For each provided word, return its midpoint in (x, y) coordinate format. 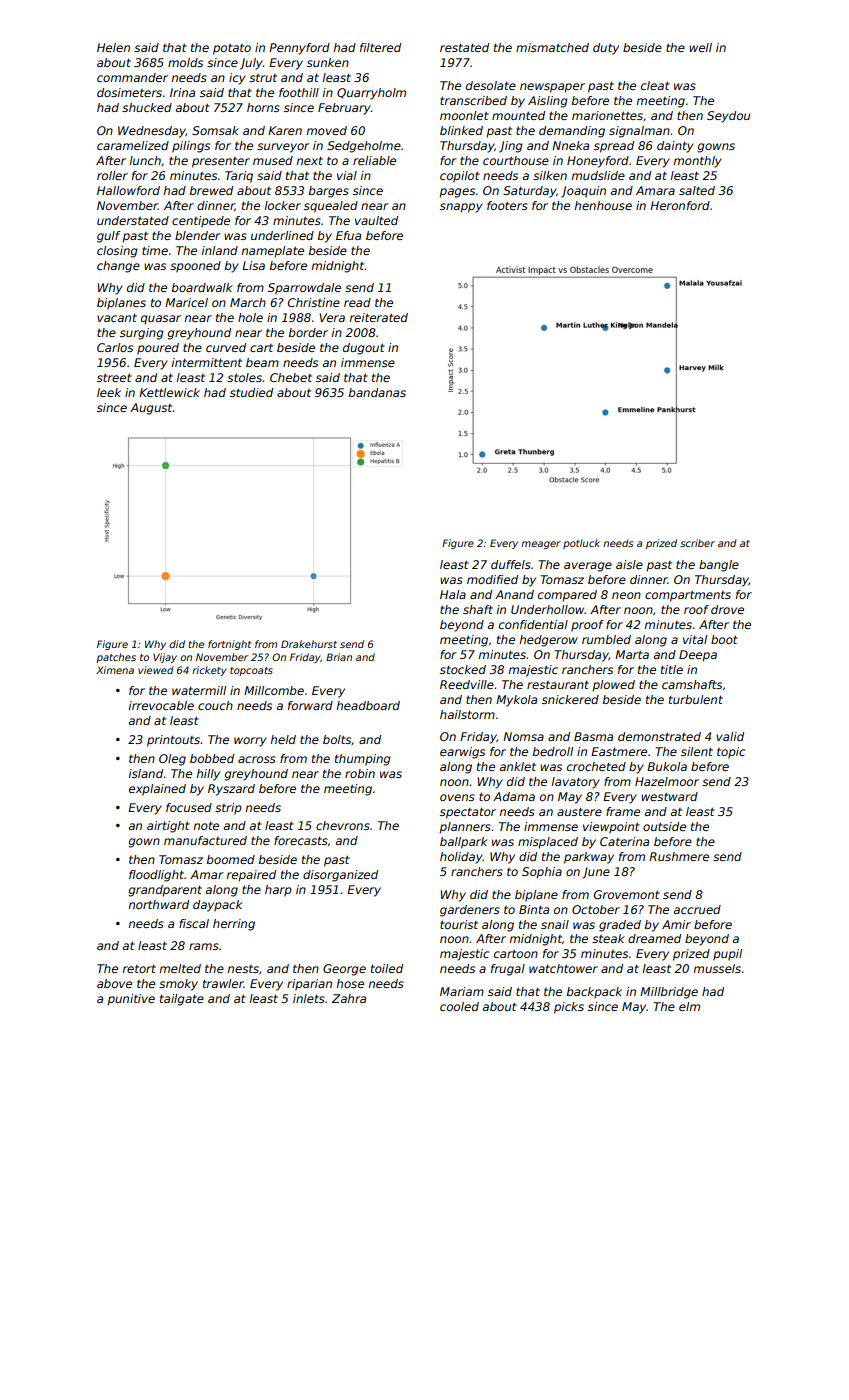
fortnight (230, 645)
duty (606, 49)
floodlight (156, 876)
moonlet (464, 115)
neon (626, 595)
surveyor (283, 148)
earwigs (462, 753)
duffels (511, 564)
